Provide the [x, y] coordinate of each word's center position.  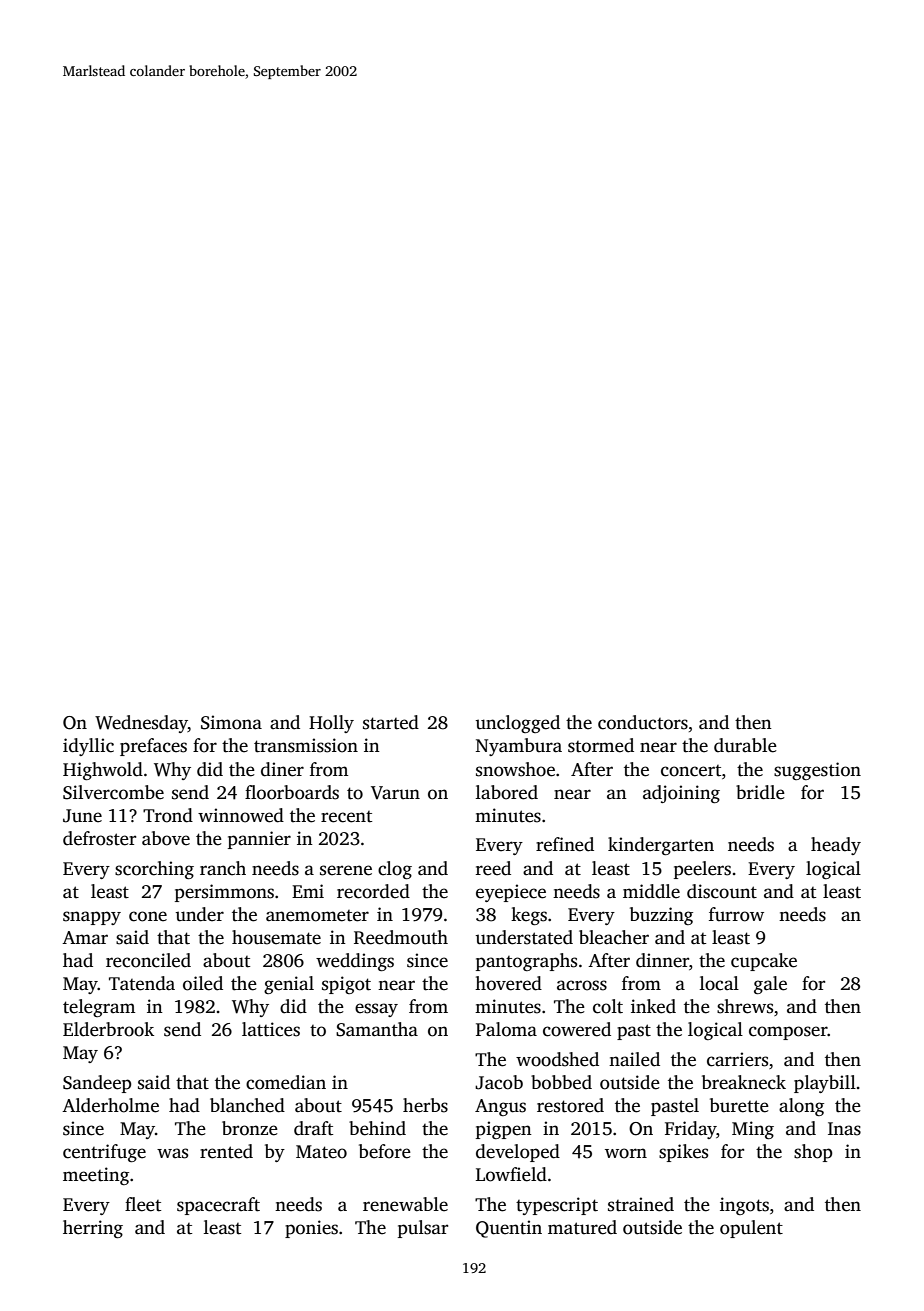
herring [93, 1229]
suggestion [817, 771]
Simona [231, 722]
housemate [276, 937]
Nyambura [519, 747]
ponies [311, 1229]
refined [565, 844]
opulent [751, 1229]
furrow [736, 914]
